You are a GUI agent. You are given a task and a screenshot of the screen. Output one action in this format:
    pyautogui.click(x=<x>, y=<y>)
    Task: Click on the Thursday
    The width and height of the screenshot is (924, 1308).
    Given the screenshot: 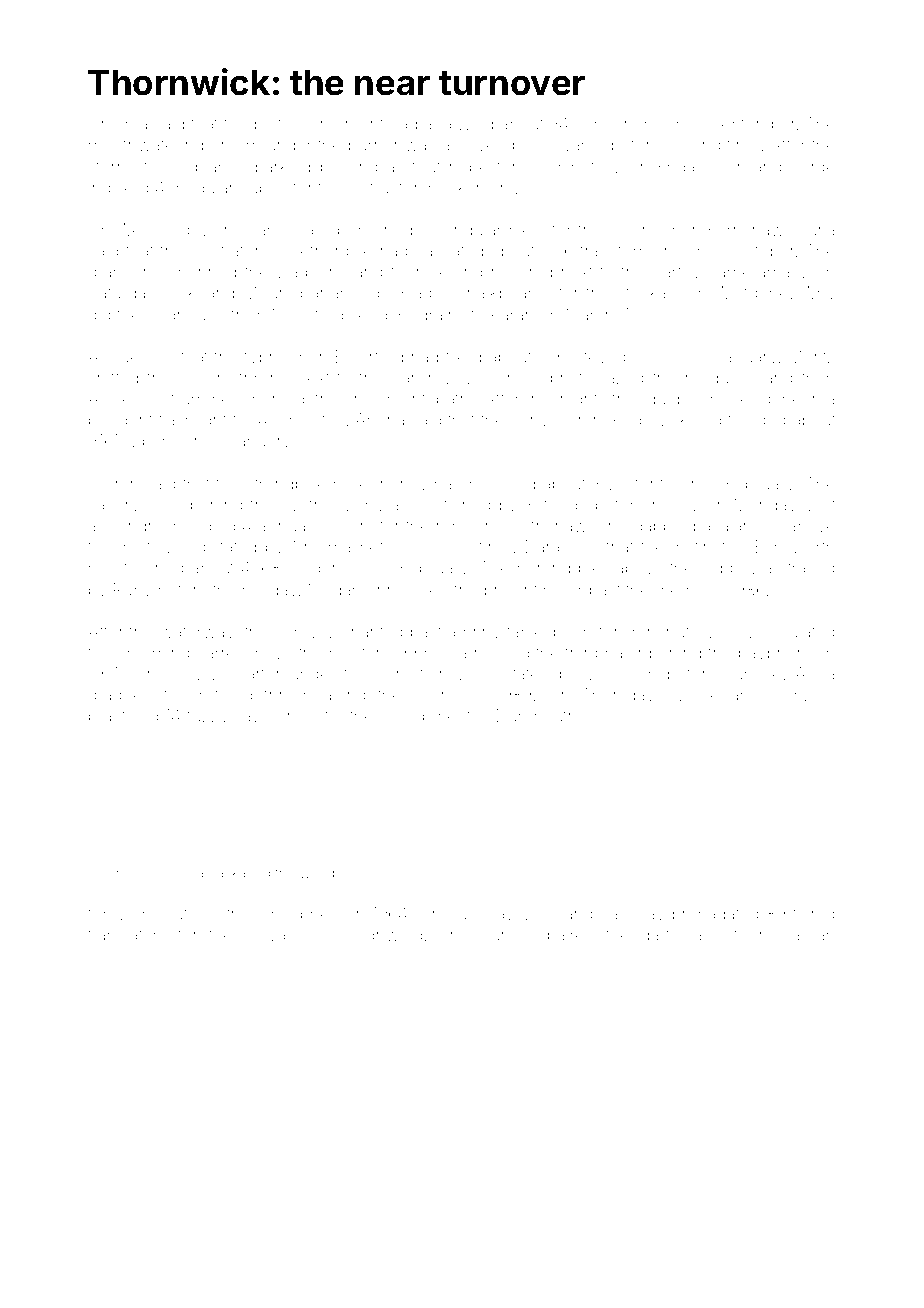 What is the action you would take?
    pyautogui.click(x=618, y=696)
